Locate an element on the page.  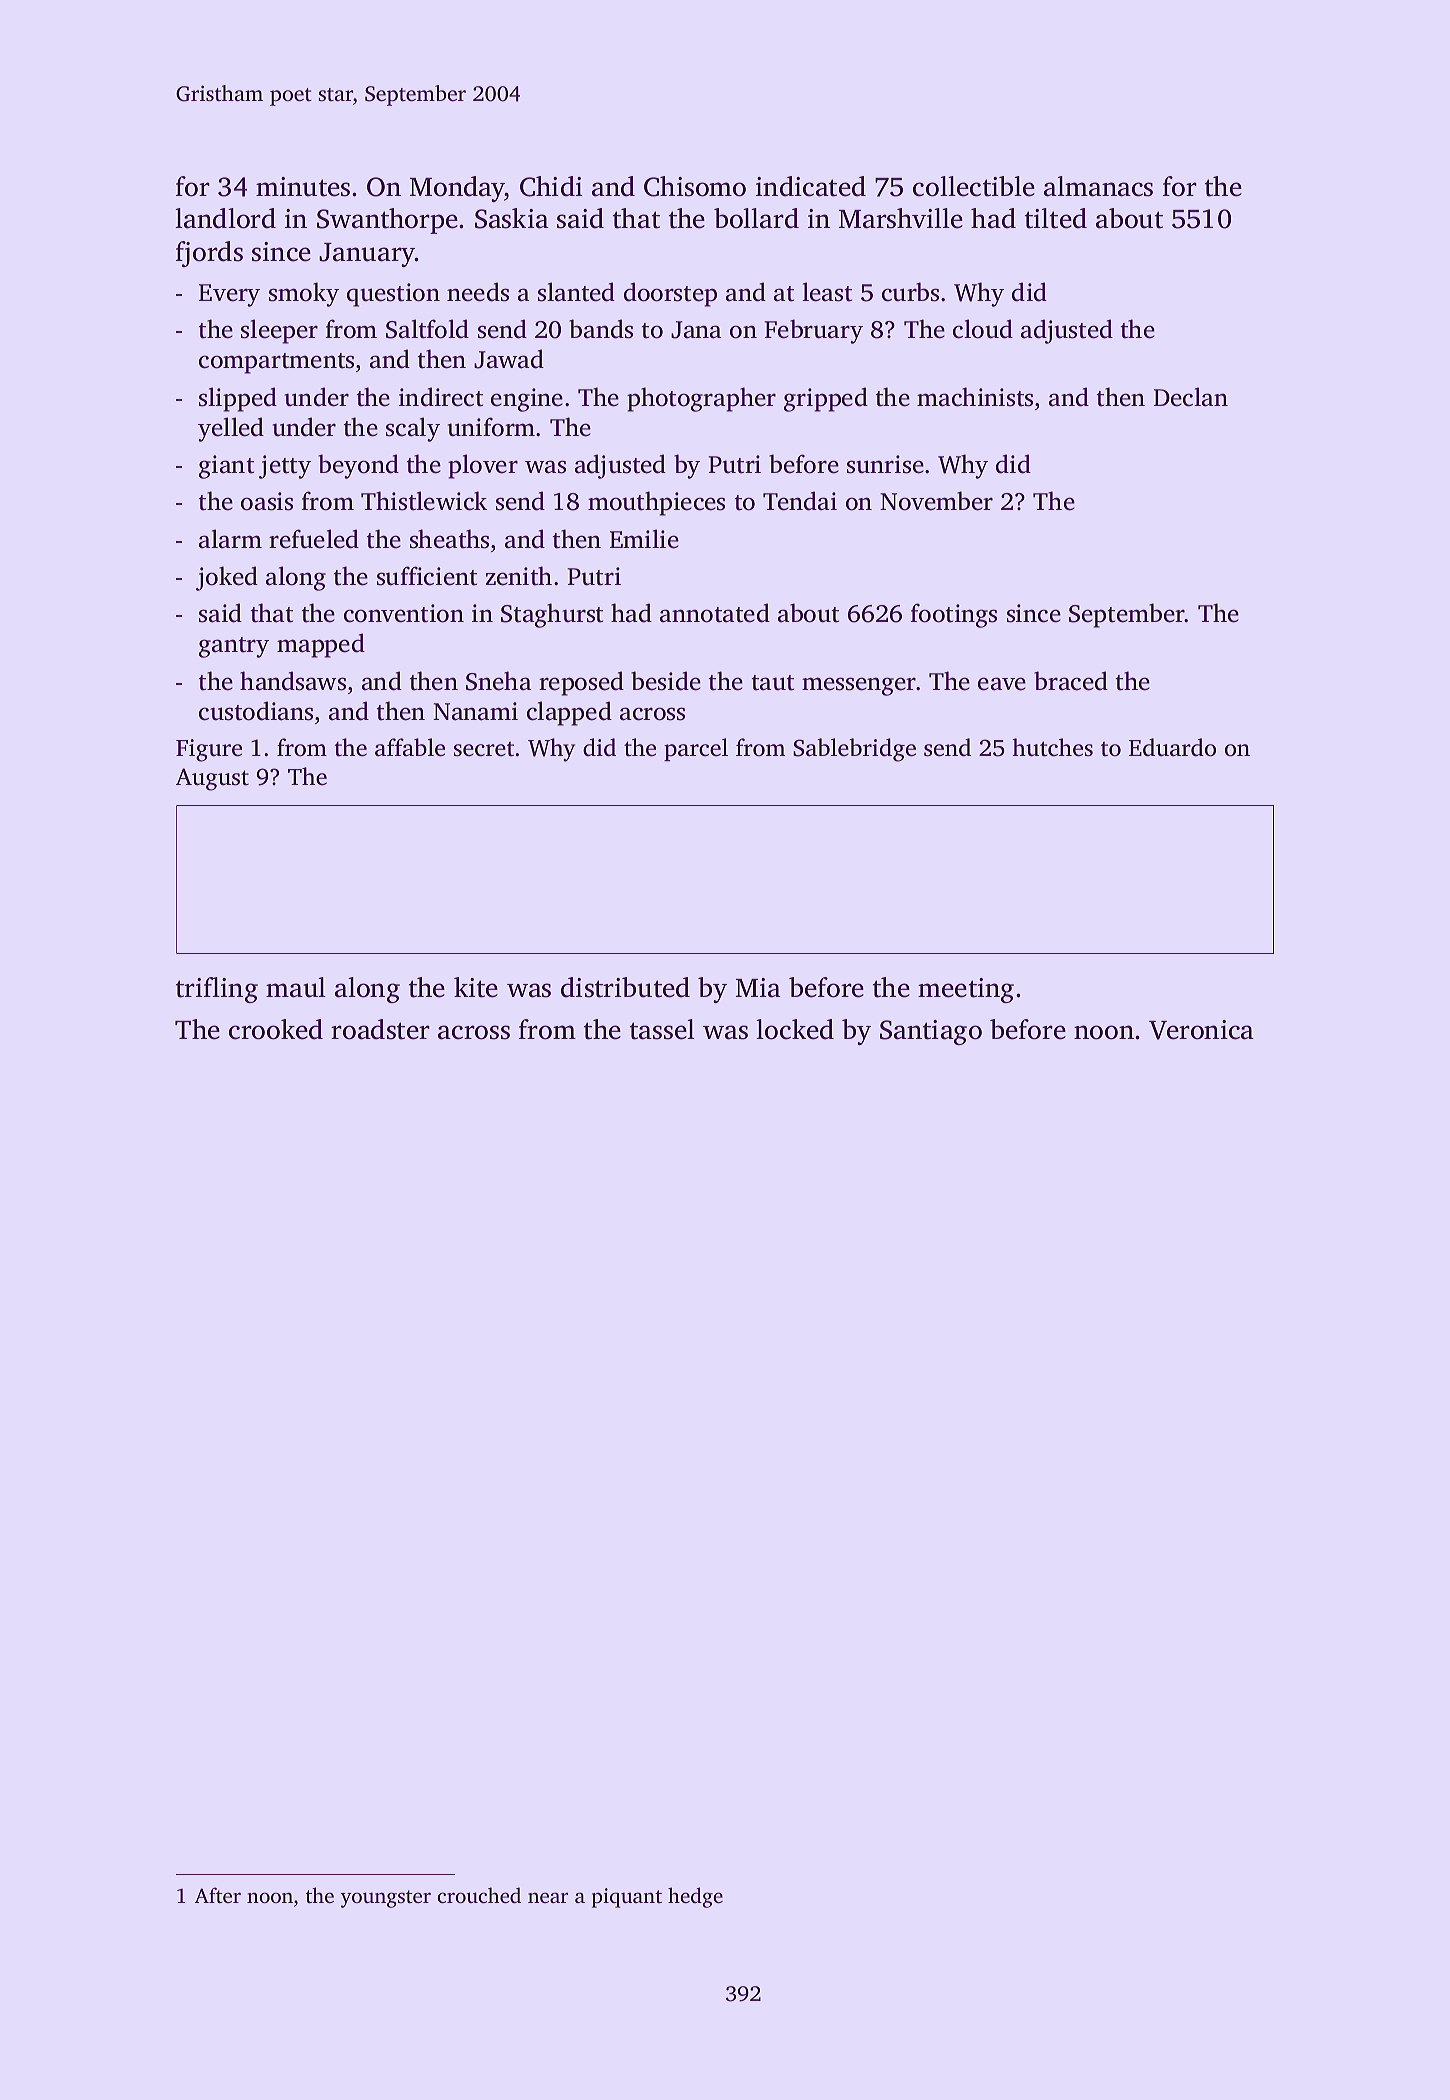
landlord is located at coordinates (225, 218).
